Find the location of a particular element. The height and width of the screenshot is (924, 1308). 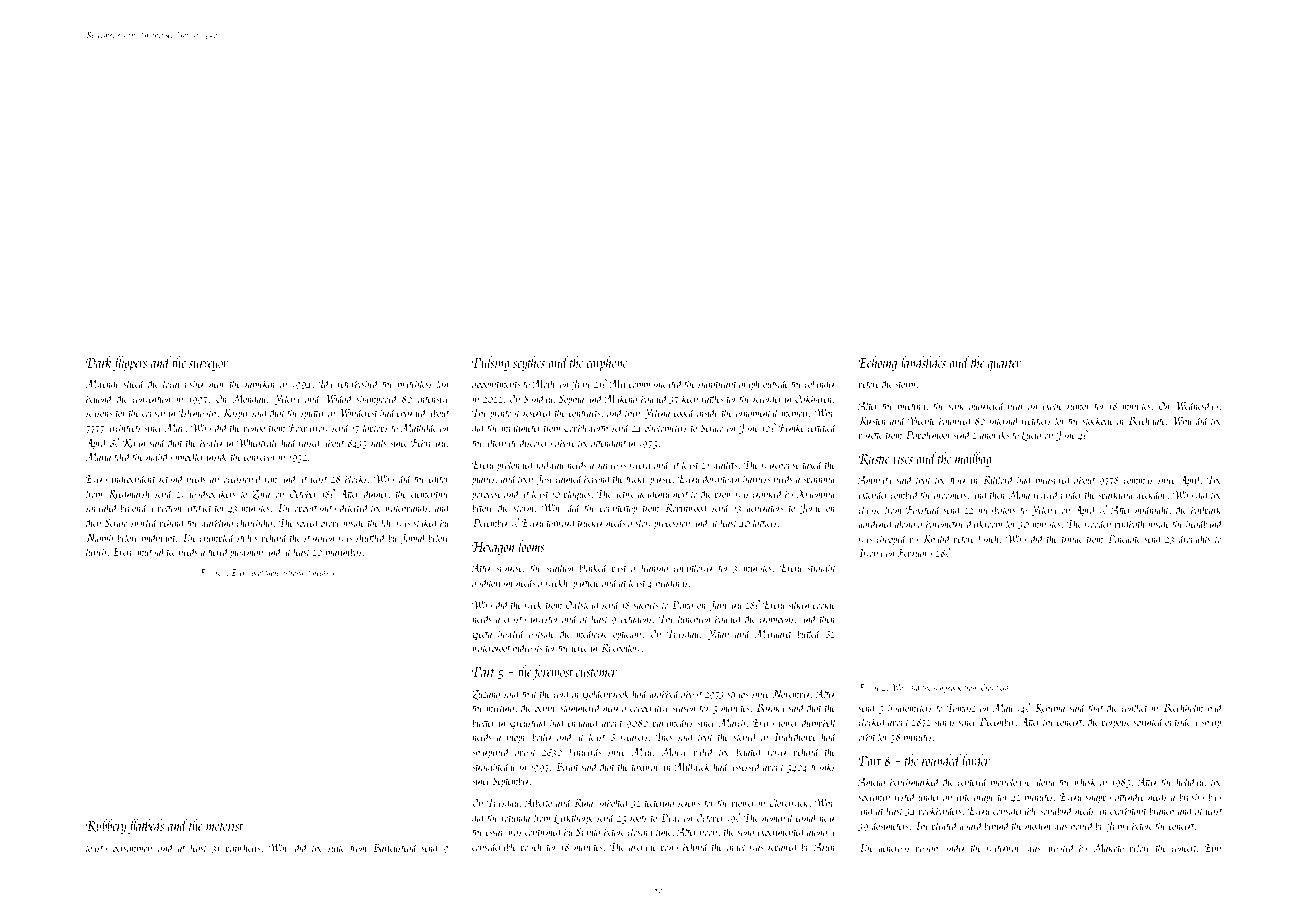

astronaut is located at coordinates (296, 573).
